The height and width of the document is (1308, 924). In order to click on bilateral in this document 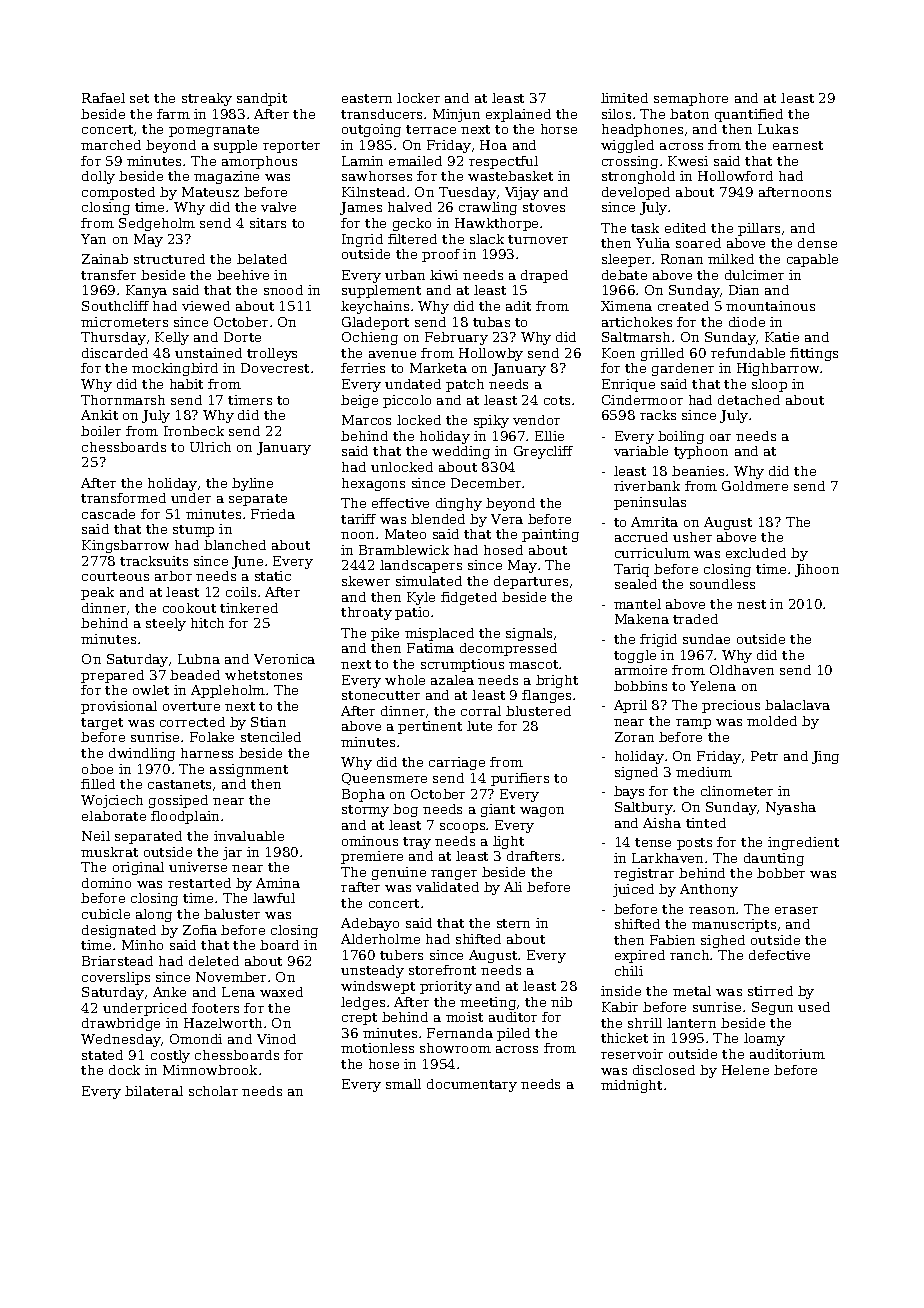, I will do `click(154, 1091)`.
